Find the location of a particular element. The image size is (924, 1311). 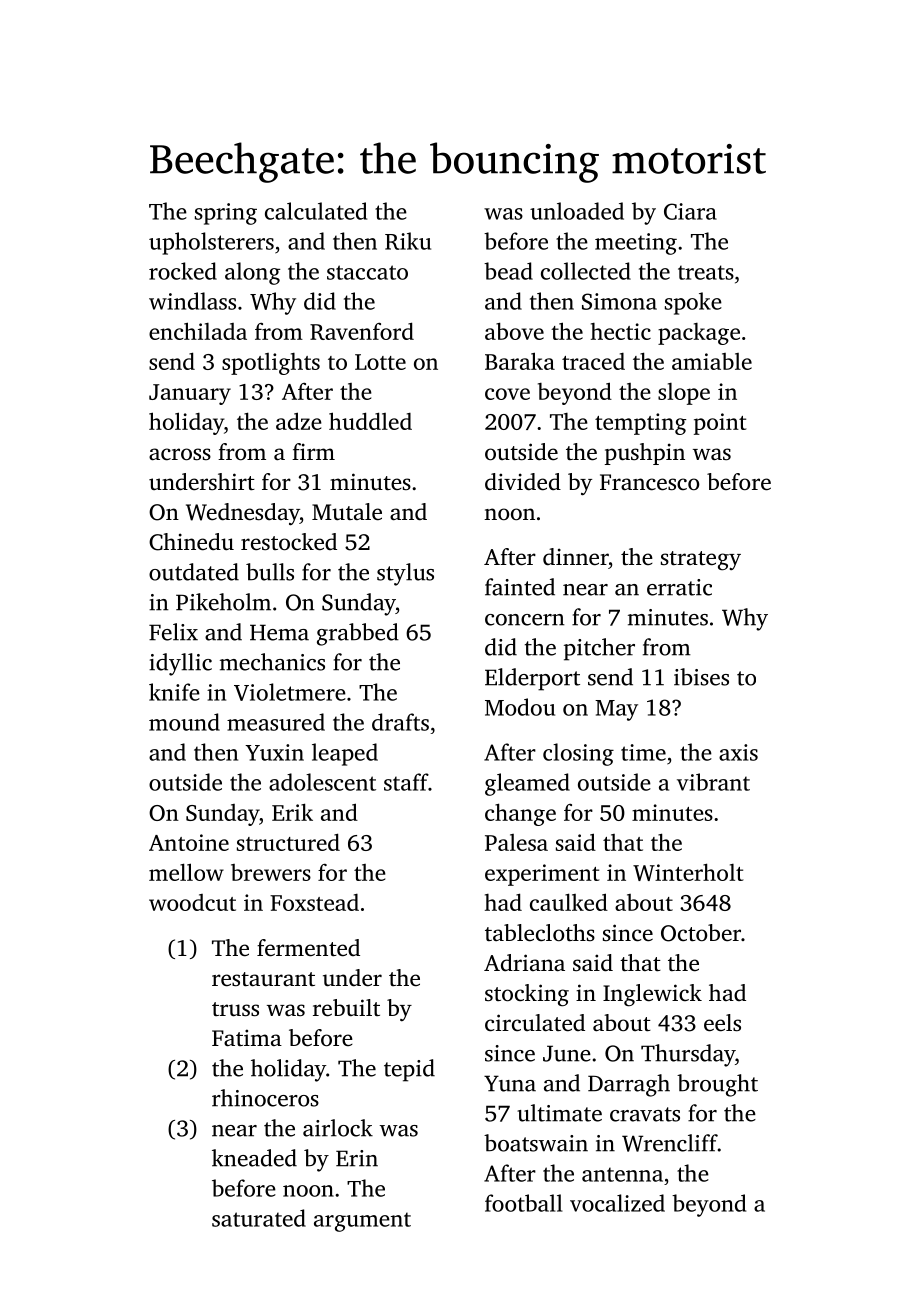

firm is located at coordinates (313, 451).
